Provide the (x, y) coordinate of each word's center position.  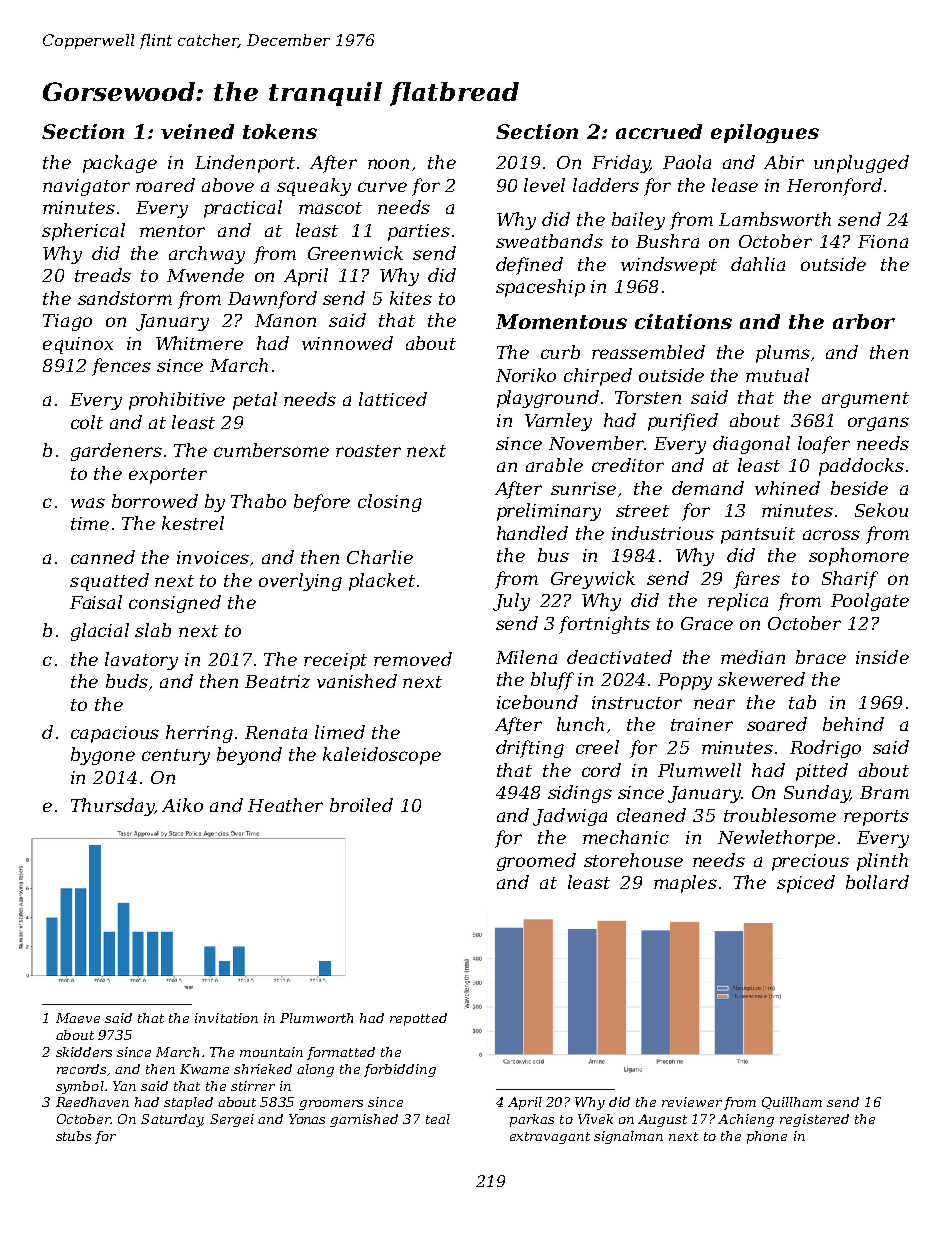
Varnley (558, 422)
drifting (530, 749)
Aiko (182, 805)
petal (255, 401)
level (544, 185)
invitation (226, 1018)
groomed (536, 862)
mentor (172, 231)
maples (685, 884)
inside (882, 657)
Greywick (593, 580)
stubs (73, 1136)
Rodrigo (825, 749)
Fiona (883, 241)
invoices (213, 557)
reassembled (648, 352)
